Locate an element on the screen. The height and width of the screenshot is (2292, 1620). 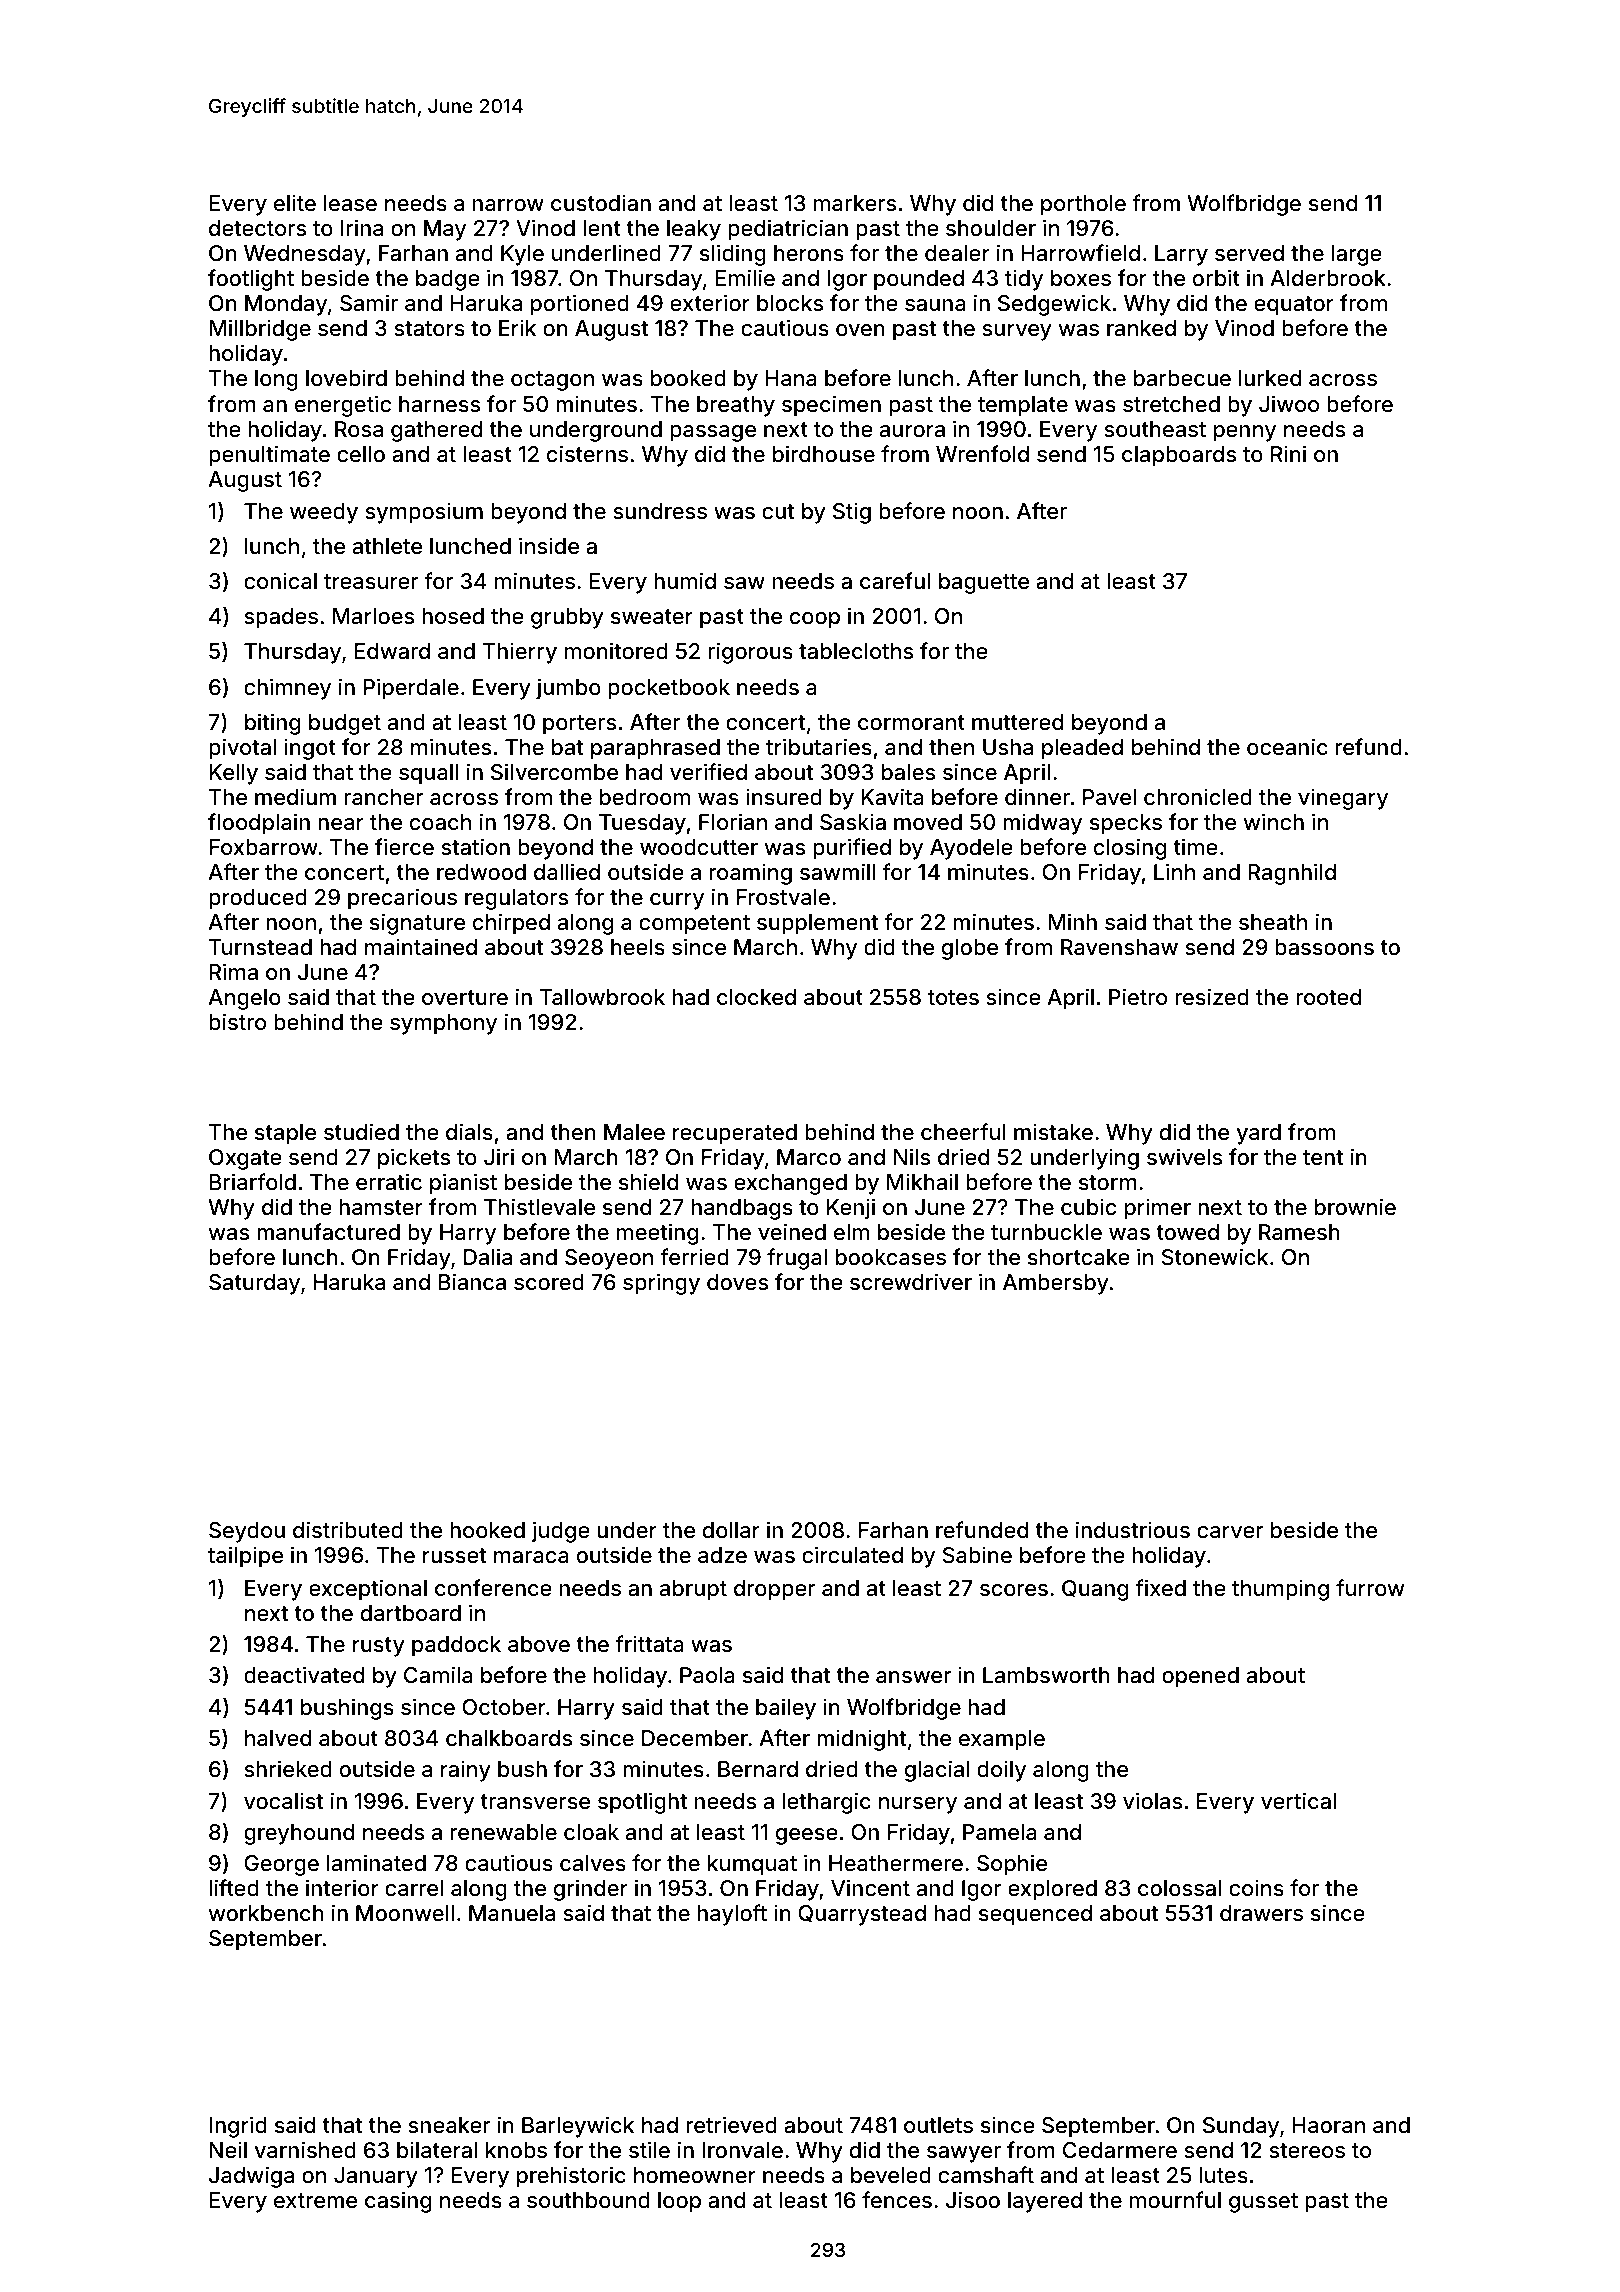
oven is located at coordinates (860, 330).
